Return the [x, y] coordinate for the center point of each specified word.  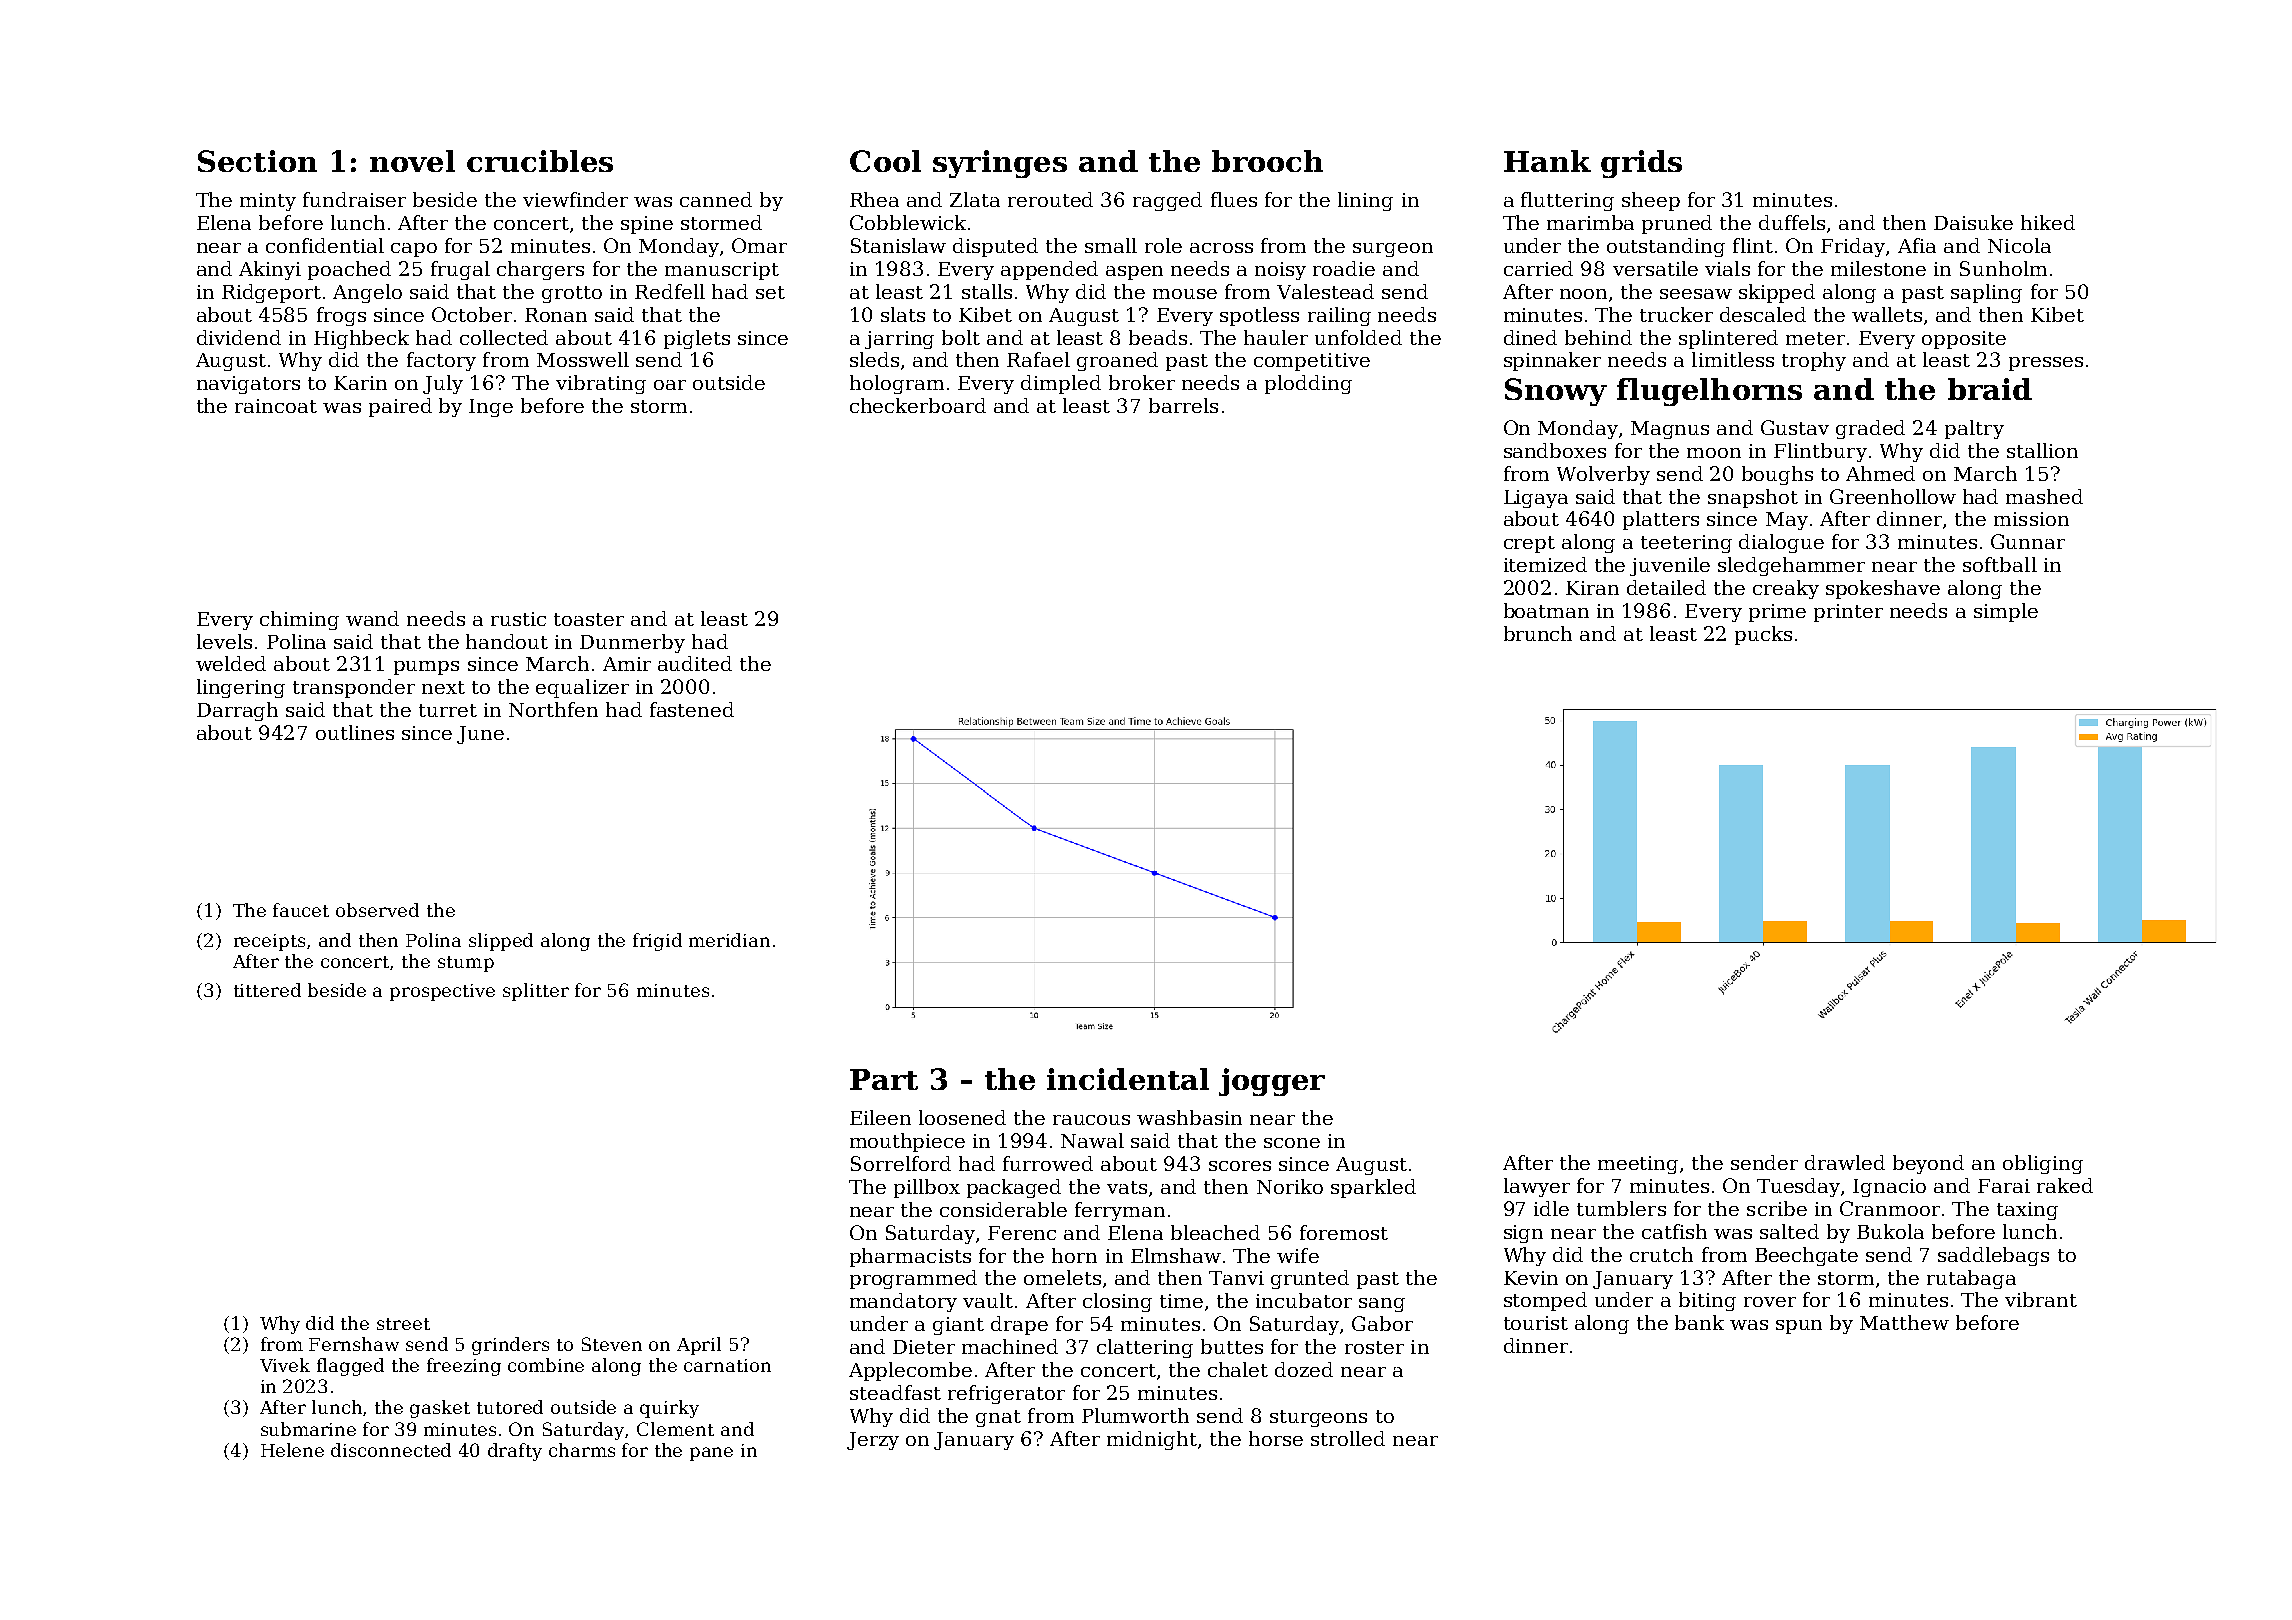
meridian [729, 940]
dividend [239, 337]
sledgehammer [1791, 566]
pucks [1763, 635]
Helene [292, 1450]
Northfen [553, 709]
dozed [1304, 1369]
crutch [1661, 1254]
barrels [1183, 405]
